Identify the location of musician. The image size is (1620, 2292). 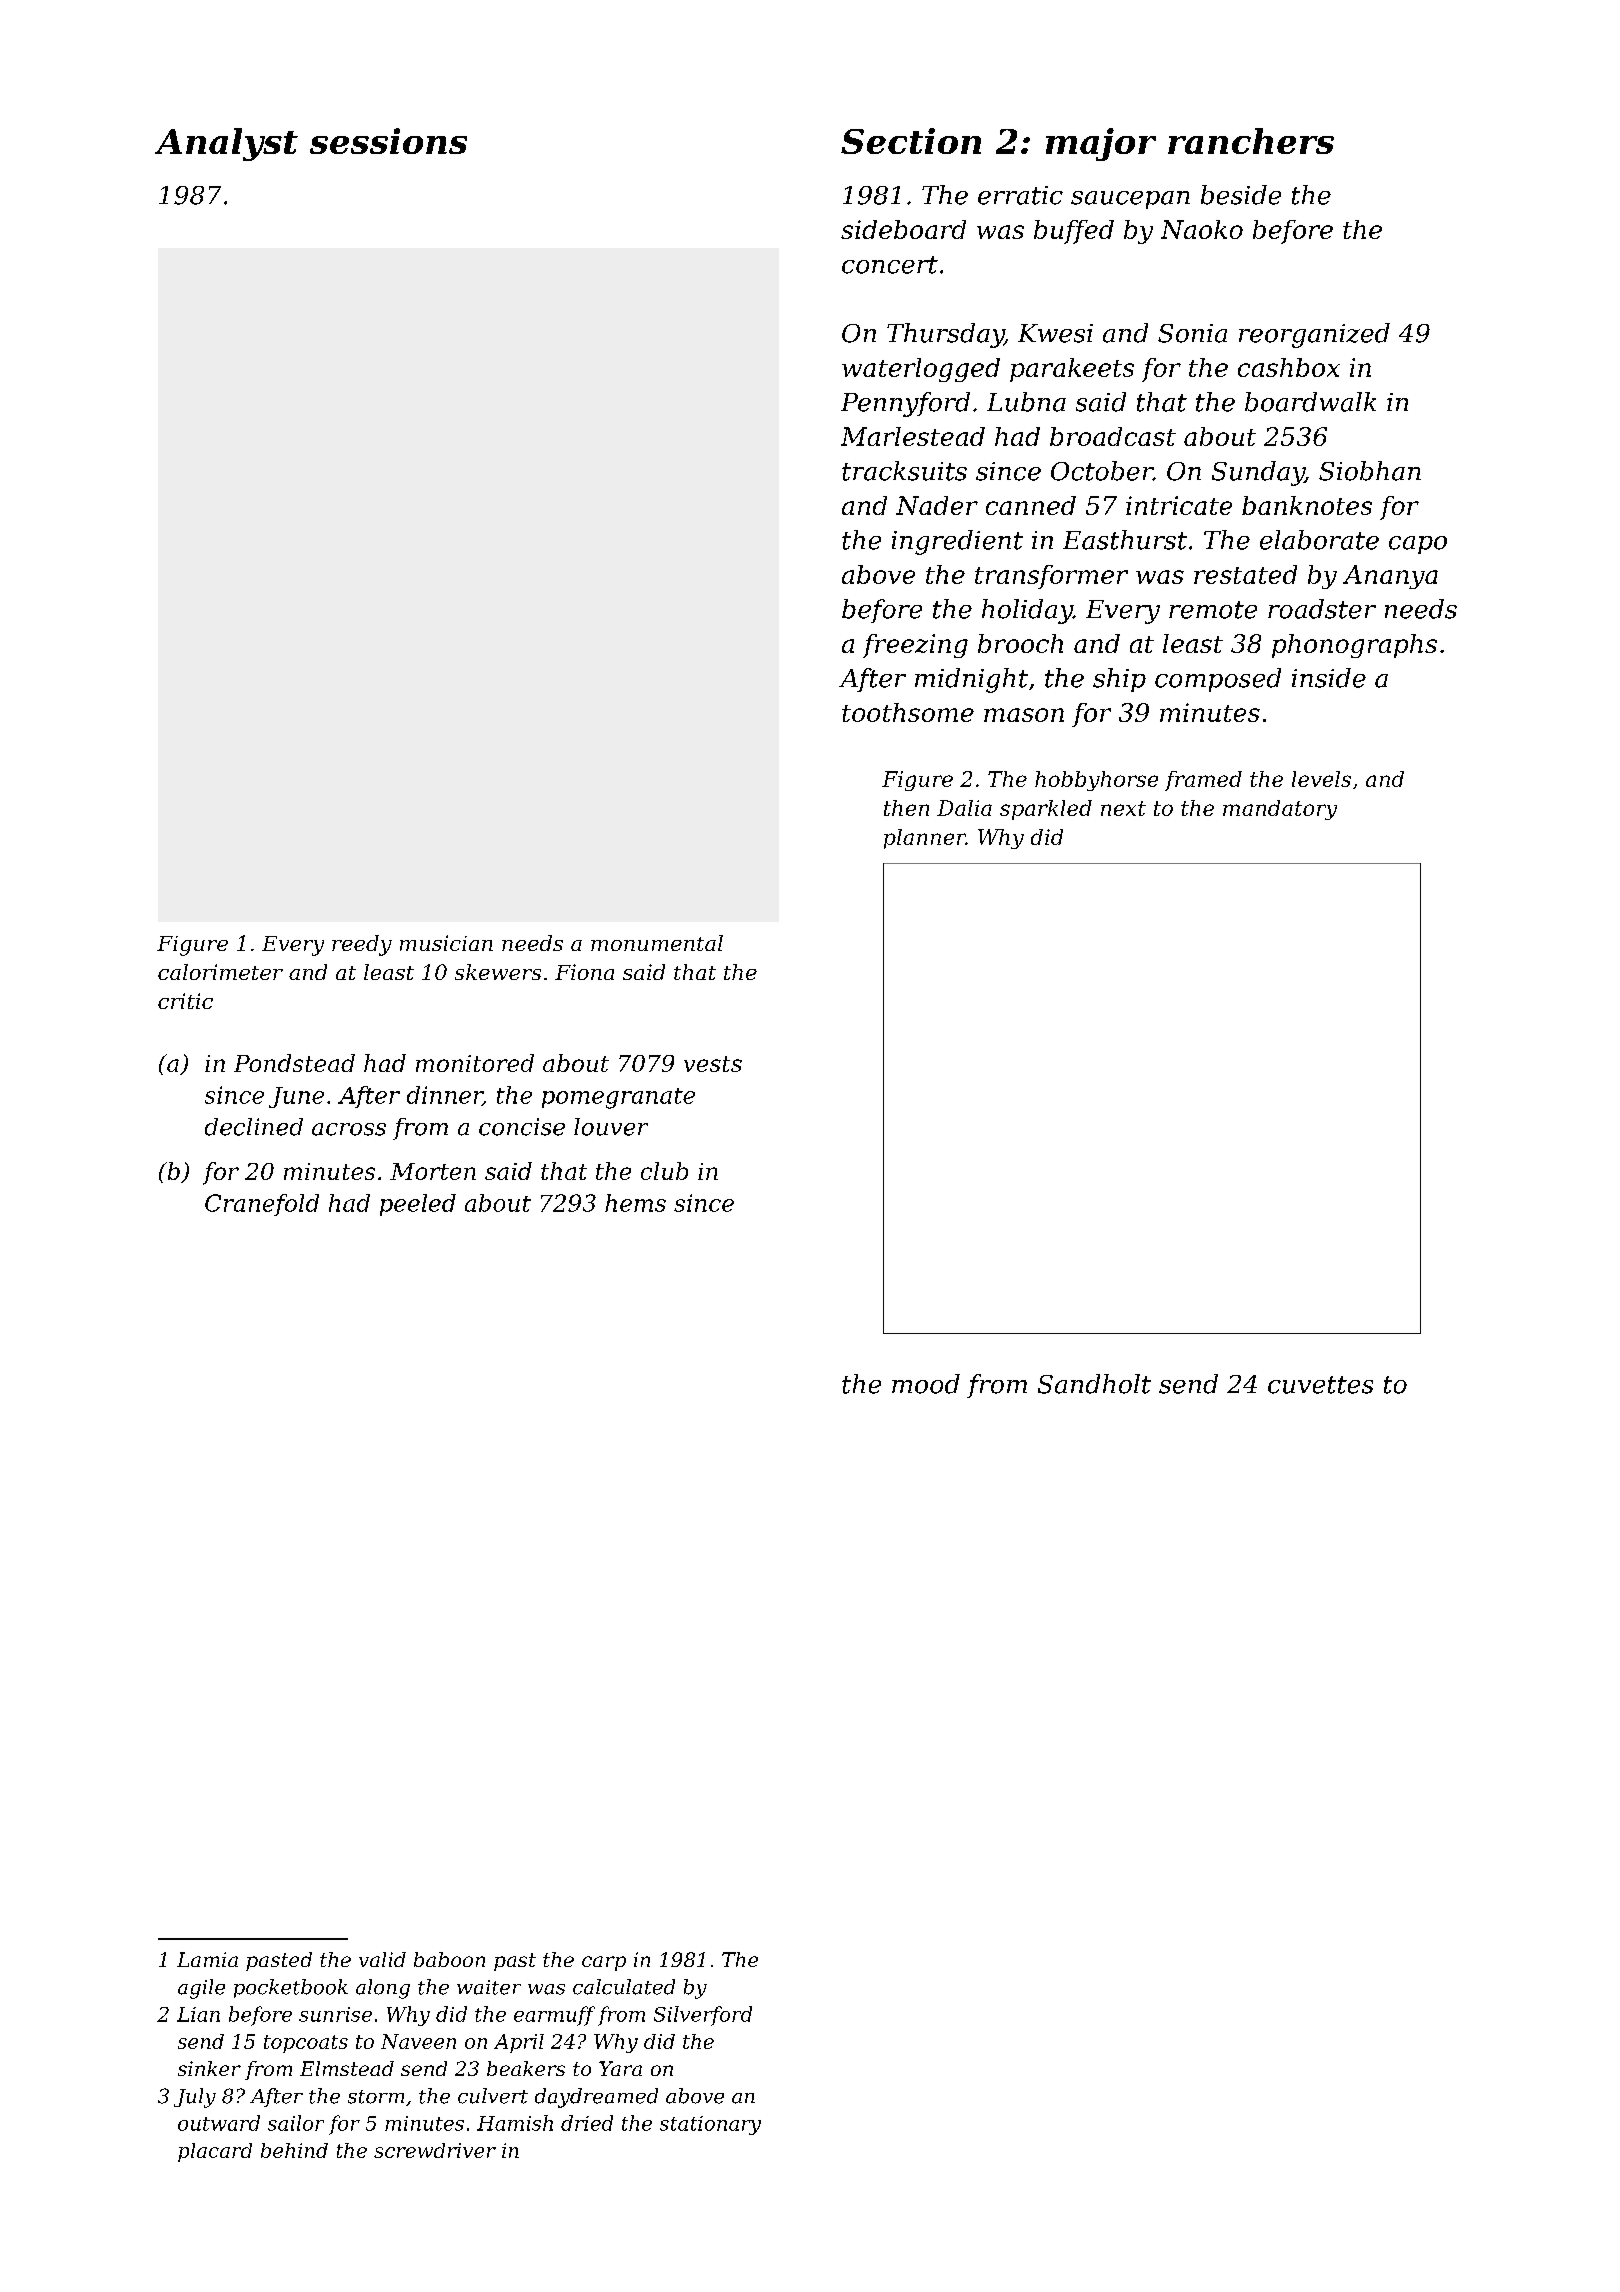
(446, 943).
